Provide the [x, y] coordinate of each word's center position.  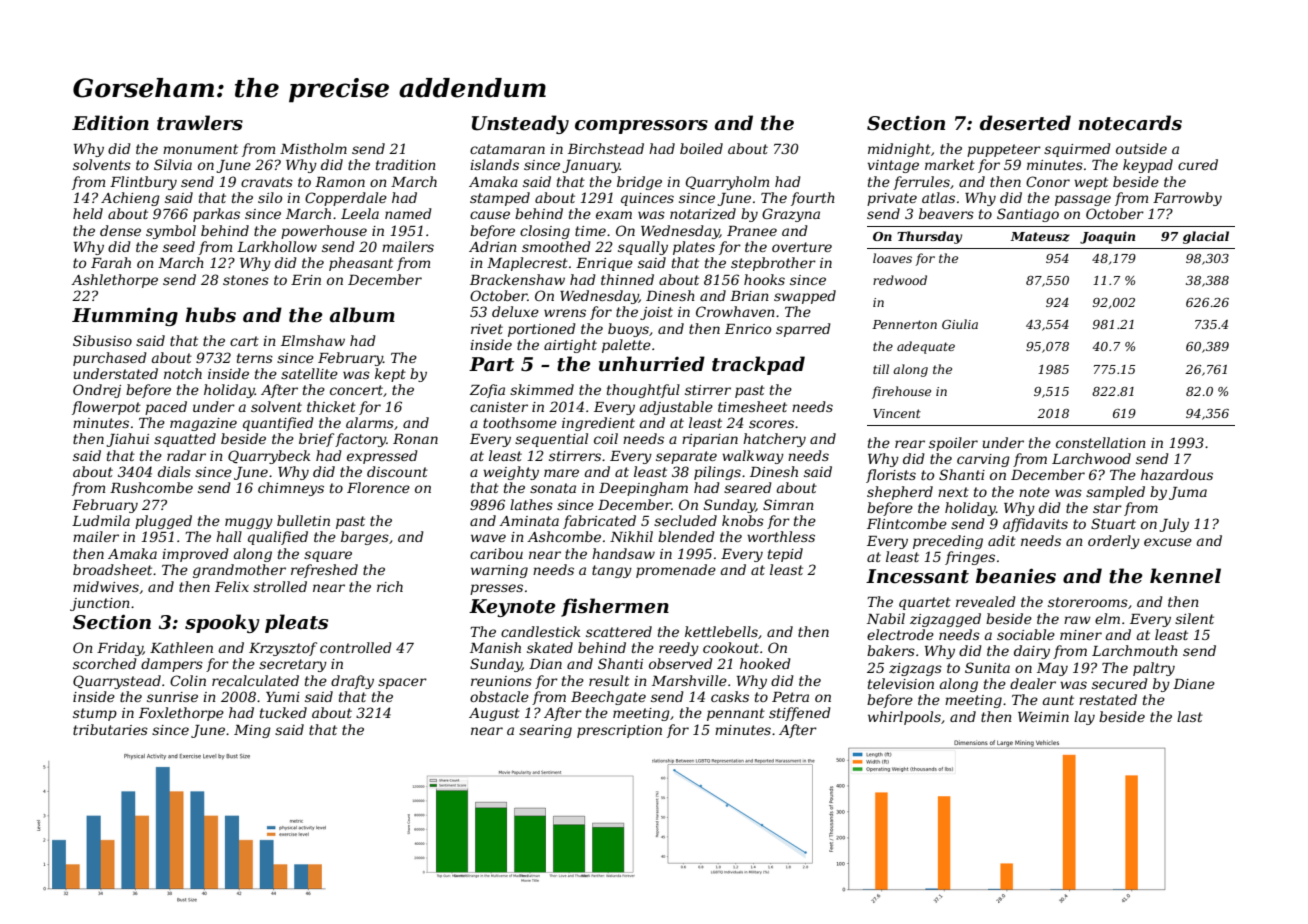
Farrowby [1187, 199]
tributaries [110, 729]
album [362, 315]
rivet [487, 329]
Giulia [960, 324]
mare [561, 473]
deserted [1025, 123]
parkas [216, 215]
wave [488, 538]
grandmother [239, 571]
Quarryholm [727, 183]
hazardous [1177, 475]
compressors [641, 127]
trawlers [200, 123]
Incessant [917, 576]
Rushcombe [151, 487]
